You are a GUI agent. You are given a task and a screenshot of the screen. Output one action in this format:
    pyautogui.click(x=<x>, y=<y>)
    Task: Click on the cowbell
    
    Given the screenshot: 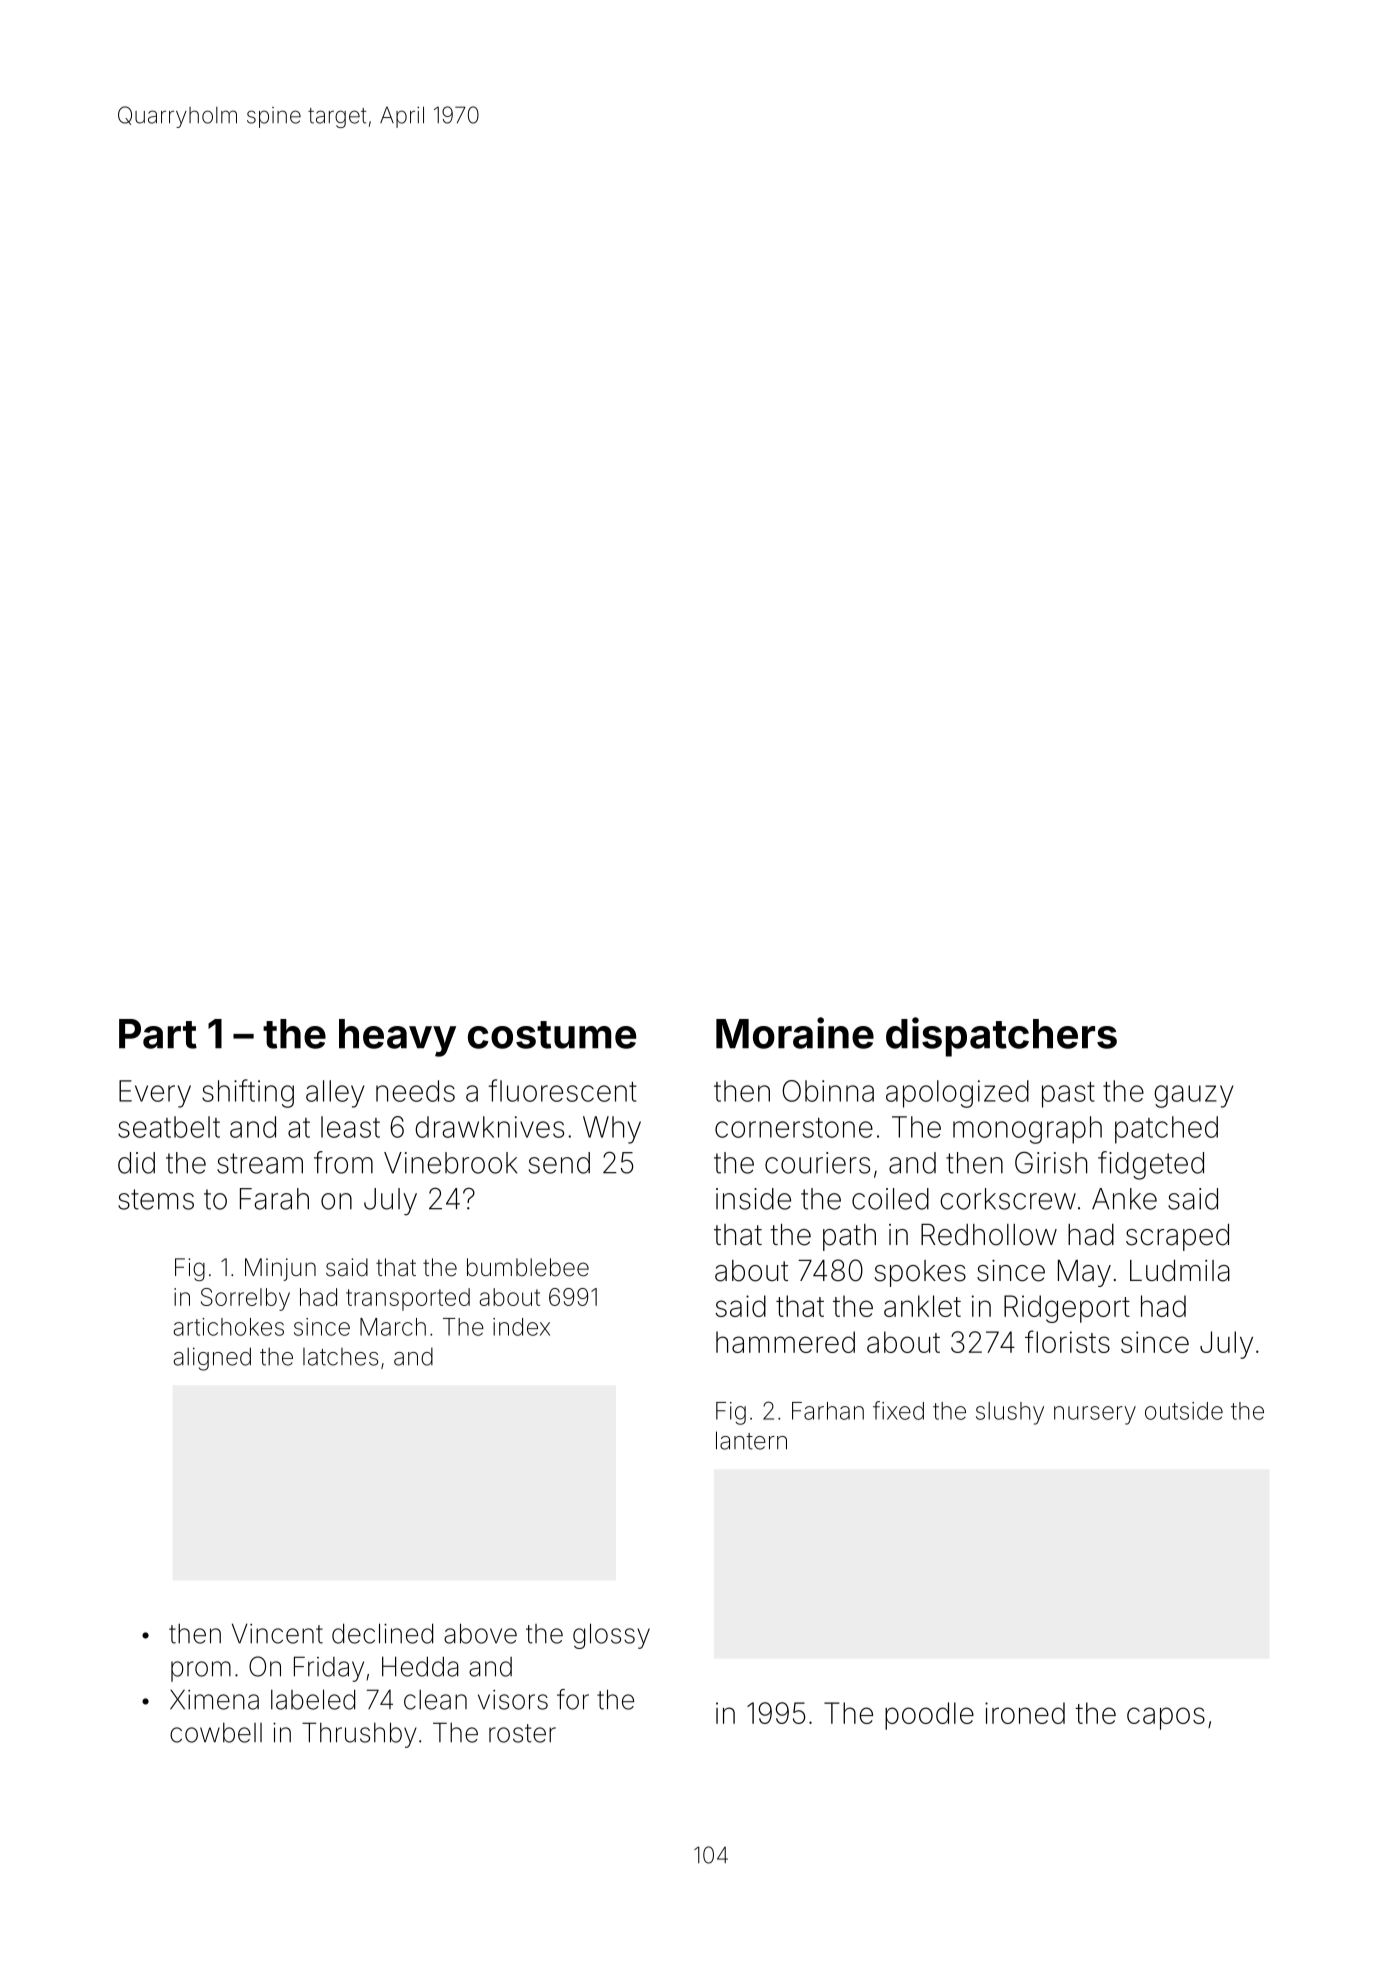 What is the action you would take?
    pyautogui.click(x=216, y=1733)
